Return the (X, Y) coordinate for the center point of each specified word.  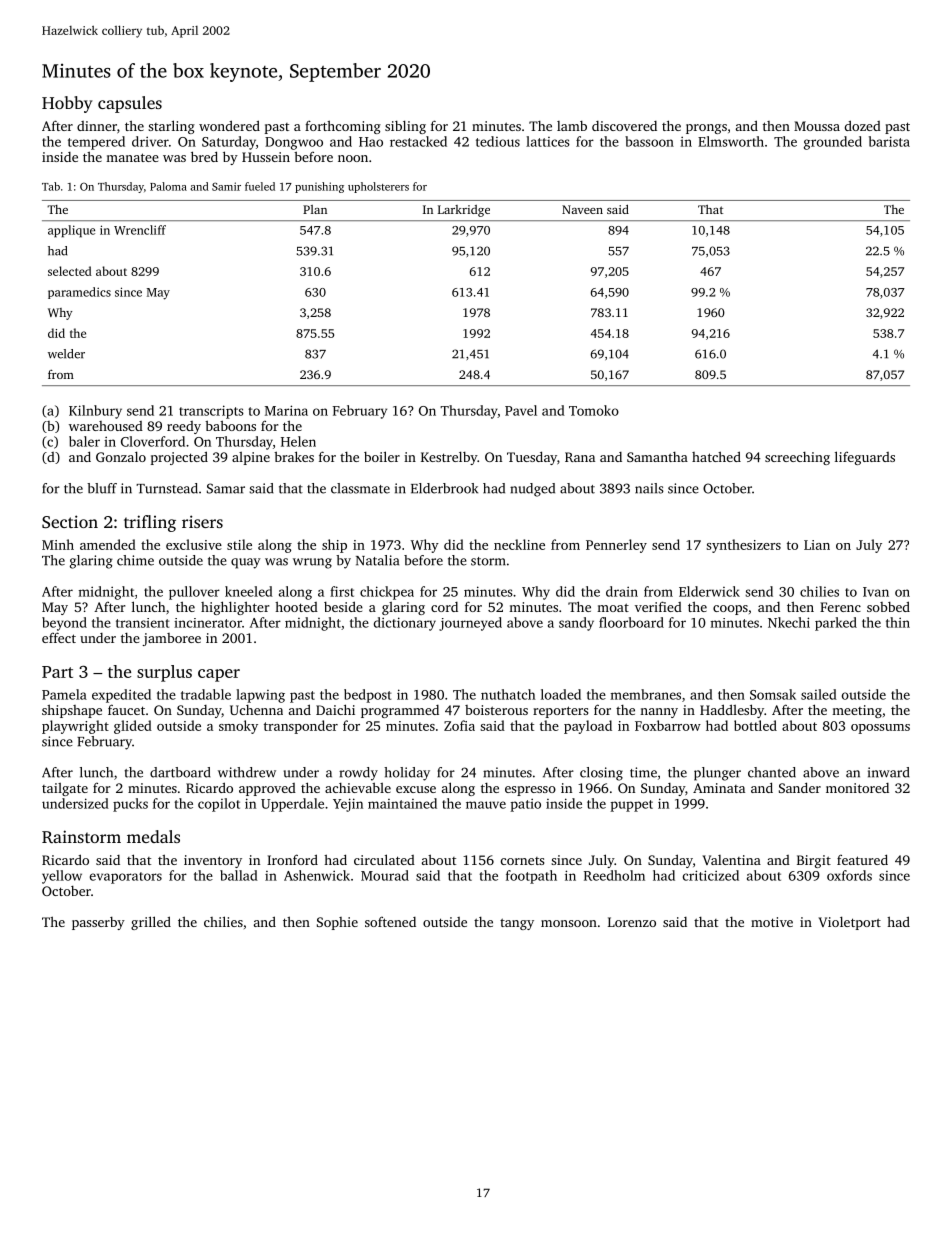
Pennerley (616, 546)
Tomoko (594, 410)
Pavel (521, 410)
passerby (98, 923)
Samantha (657, 457)
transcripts (211, 412)
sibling (405, 127)
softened (390, 922)
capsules (130, 104)
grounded (833, 143)
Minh (58, 544)
